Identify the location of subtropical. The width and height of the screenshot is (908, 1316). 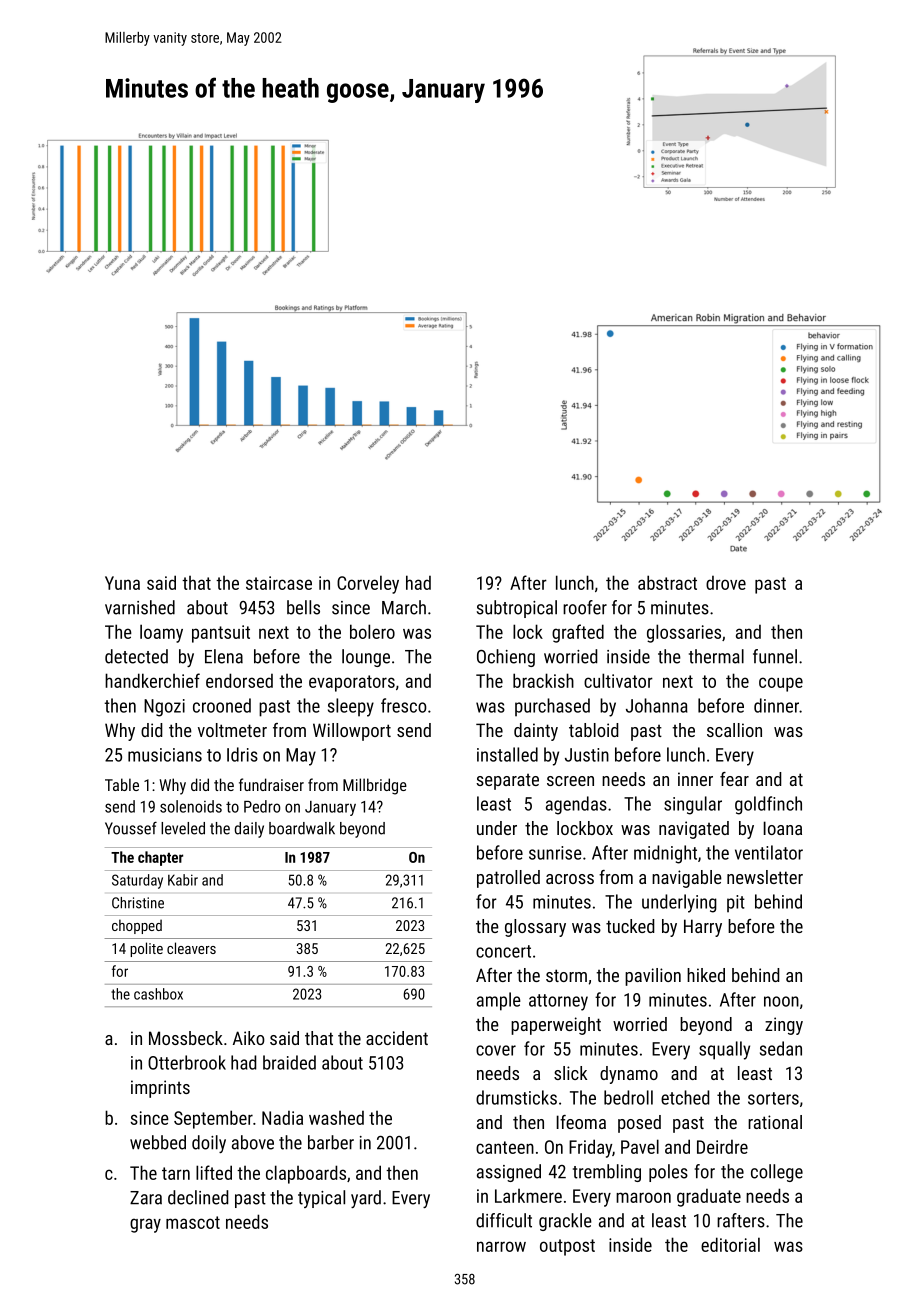
(517, 609).
